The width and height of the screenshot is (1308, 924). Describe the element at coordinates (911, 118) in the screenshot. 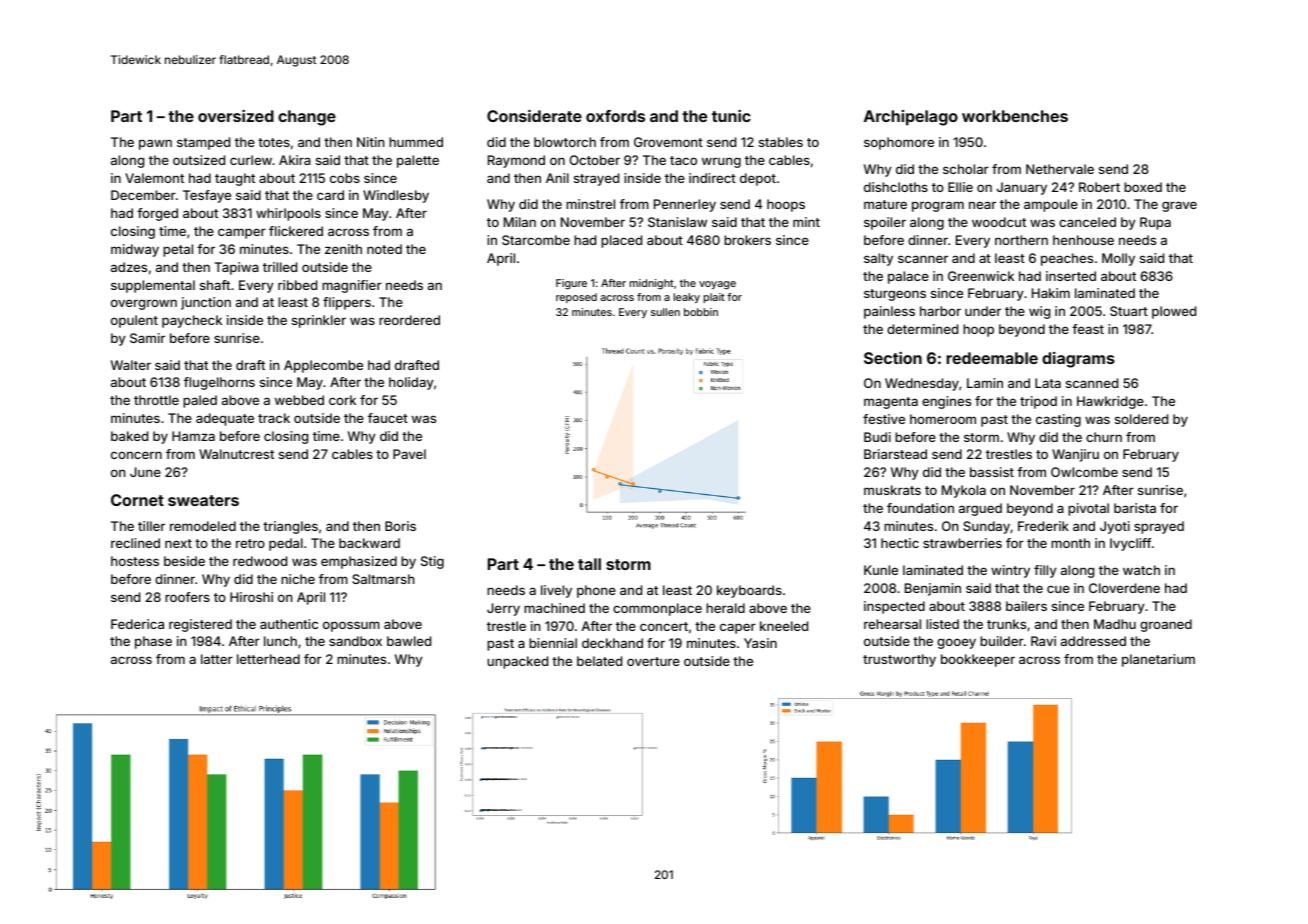

I see `Archipelago` at that location.
